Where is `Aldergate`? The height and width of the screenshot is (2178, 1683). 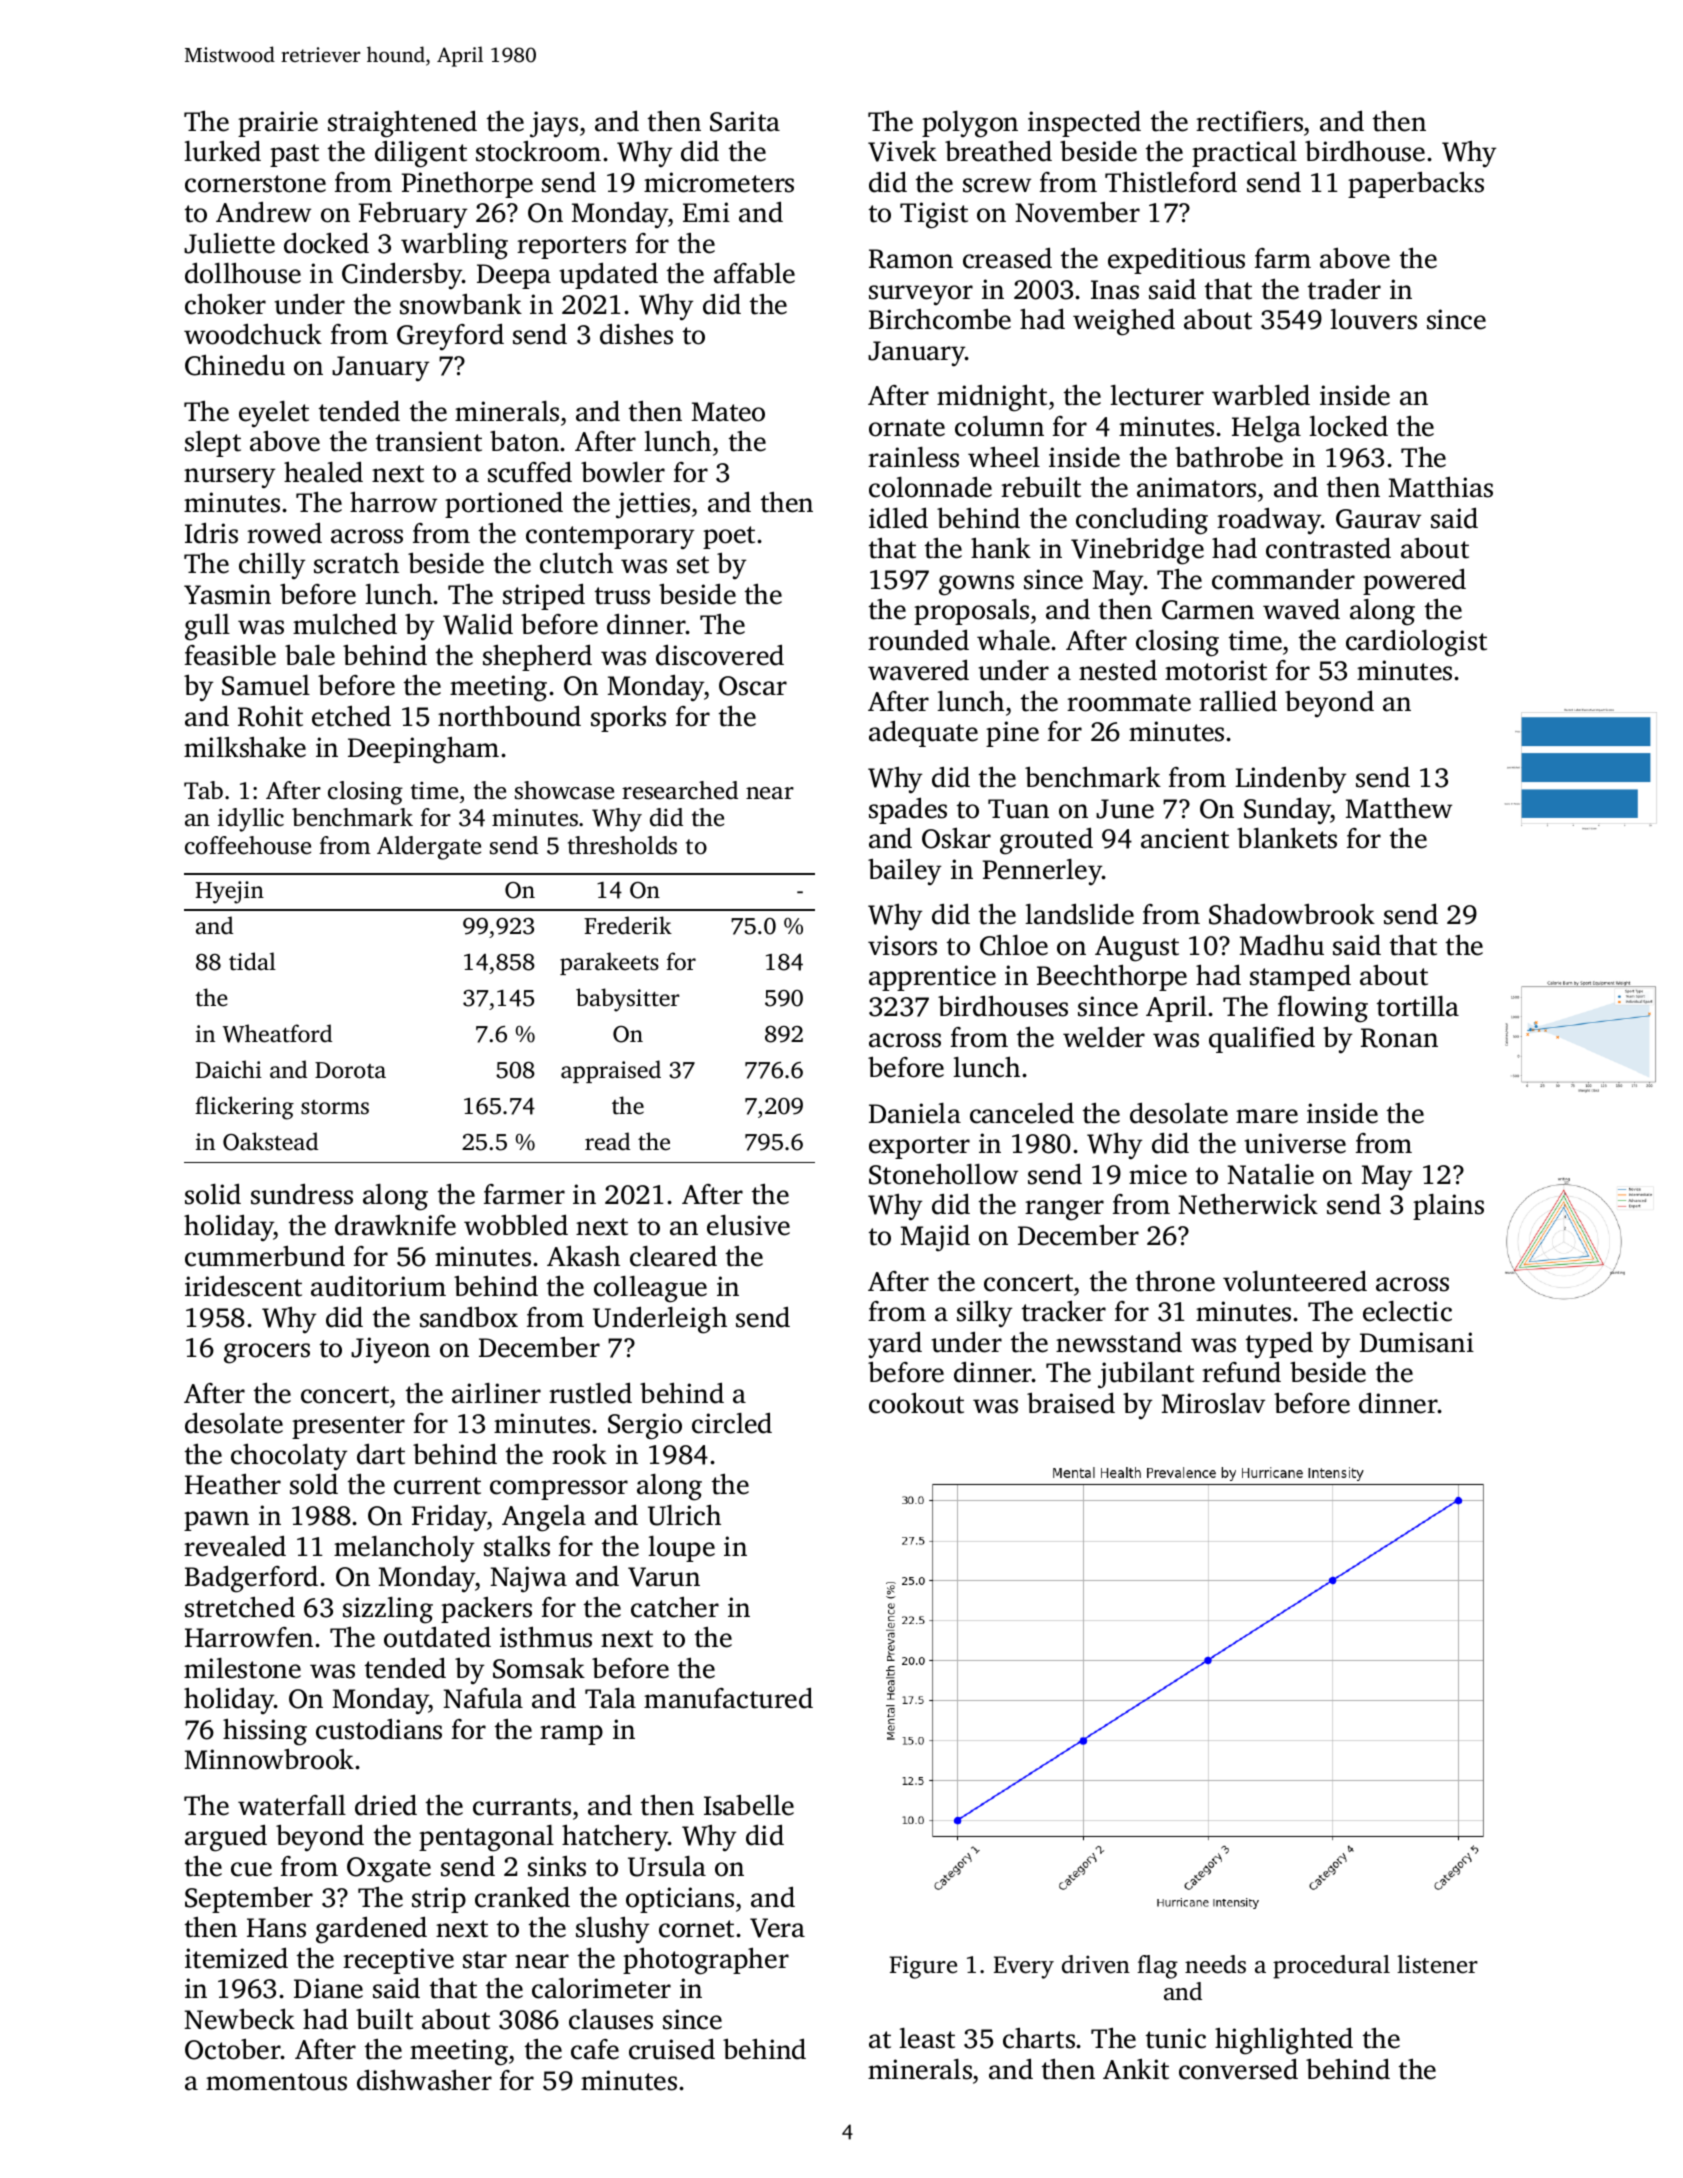
Aldergate is located at coordinates (429, 848).
